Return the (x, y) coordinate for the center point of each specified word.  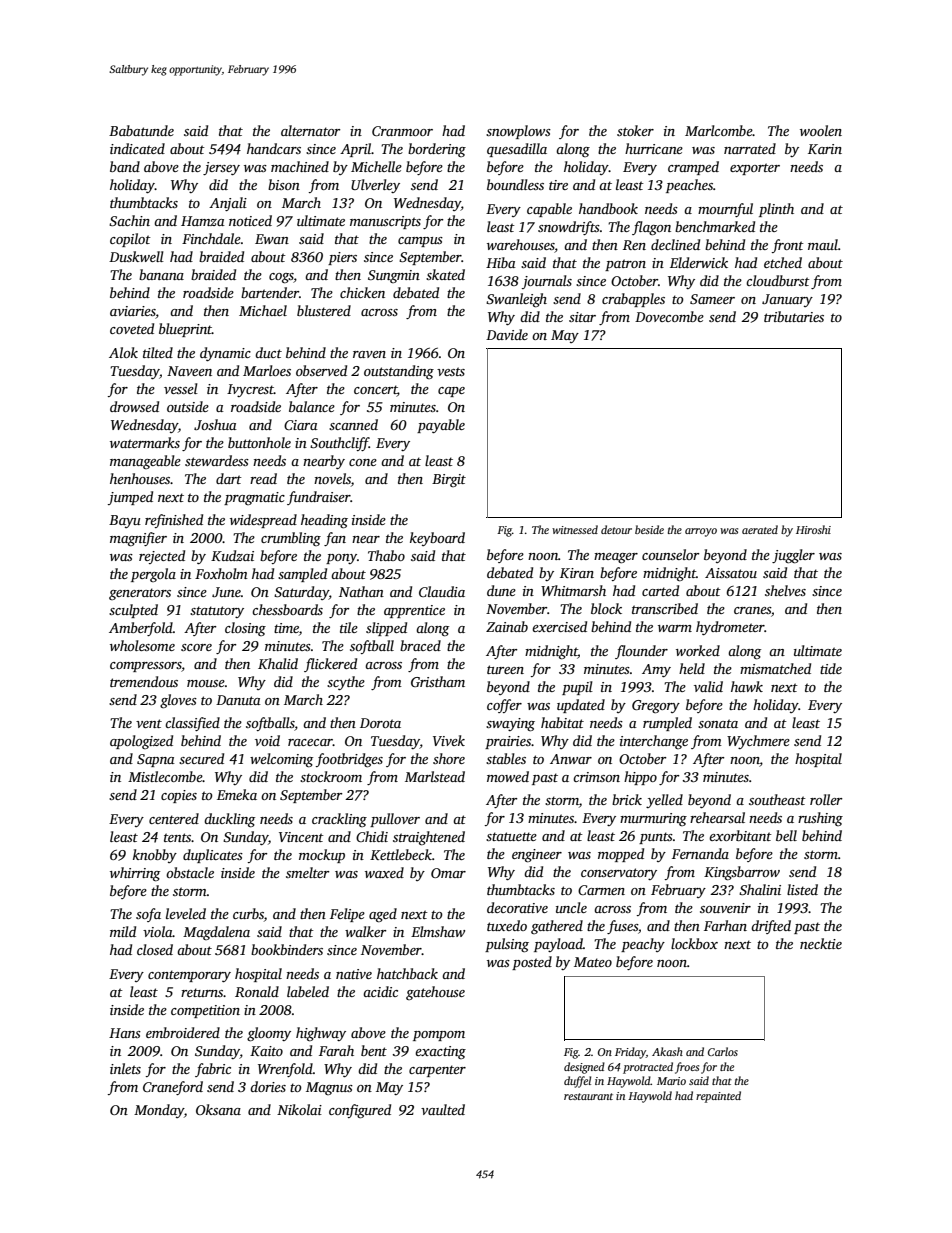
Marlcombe (719, 130)
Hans (125, 1033)
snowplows (518, 132)
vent (149, 723)
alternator (310, 130)
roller (826, 799)
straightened (429, 838)
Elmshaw (438, 931)
